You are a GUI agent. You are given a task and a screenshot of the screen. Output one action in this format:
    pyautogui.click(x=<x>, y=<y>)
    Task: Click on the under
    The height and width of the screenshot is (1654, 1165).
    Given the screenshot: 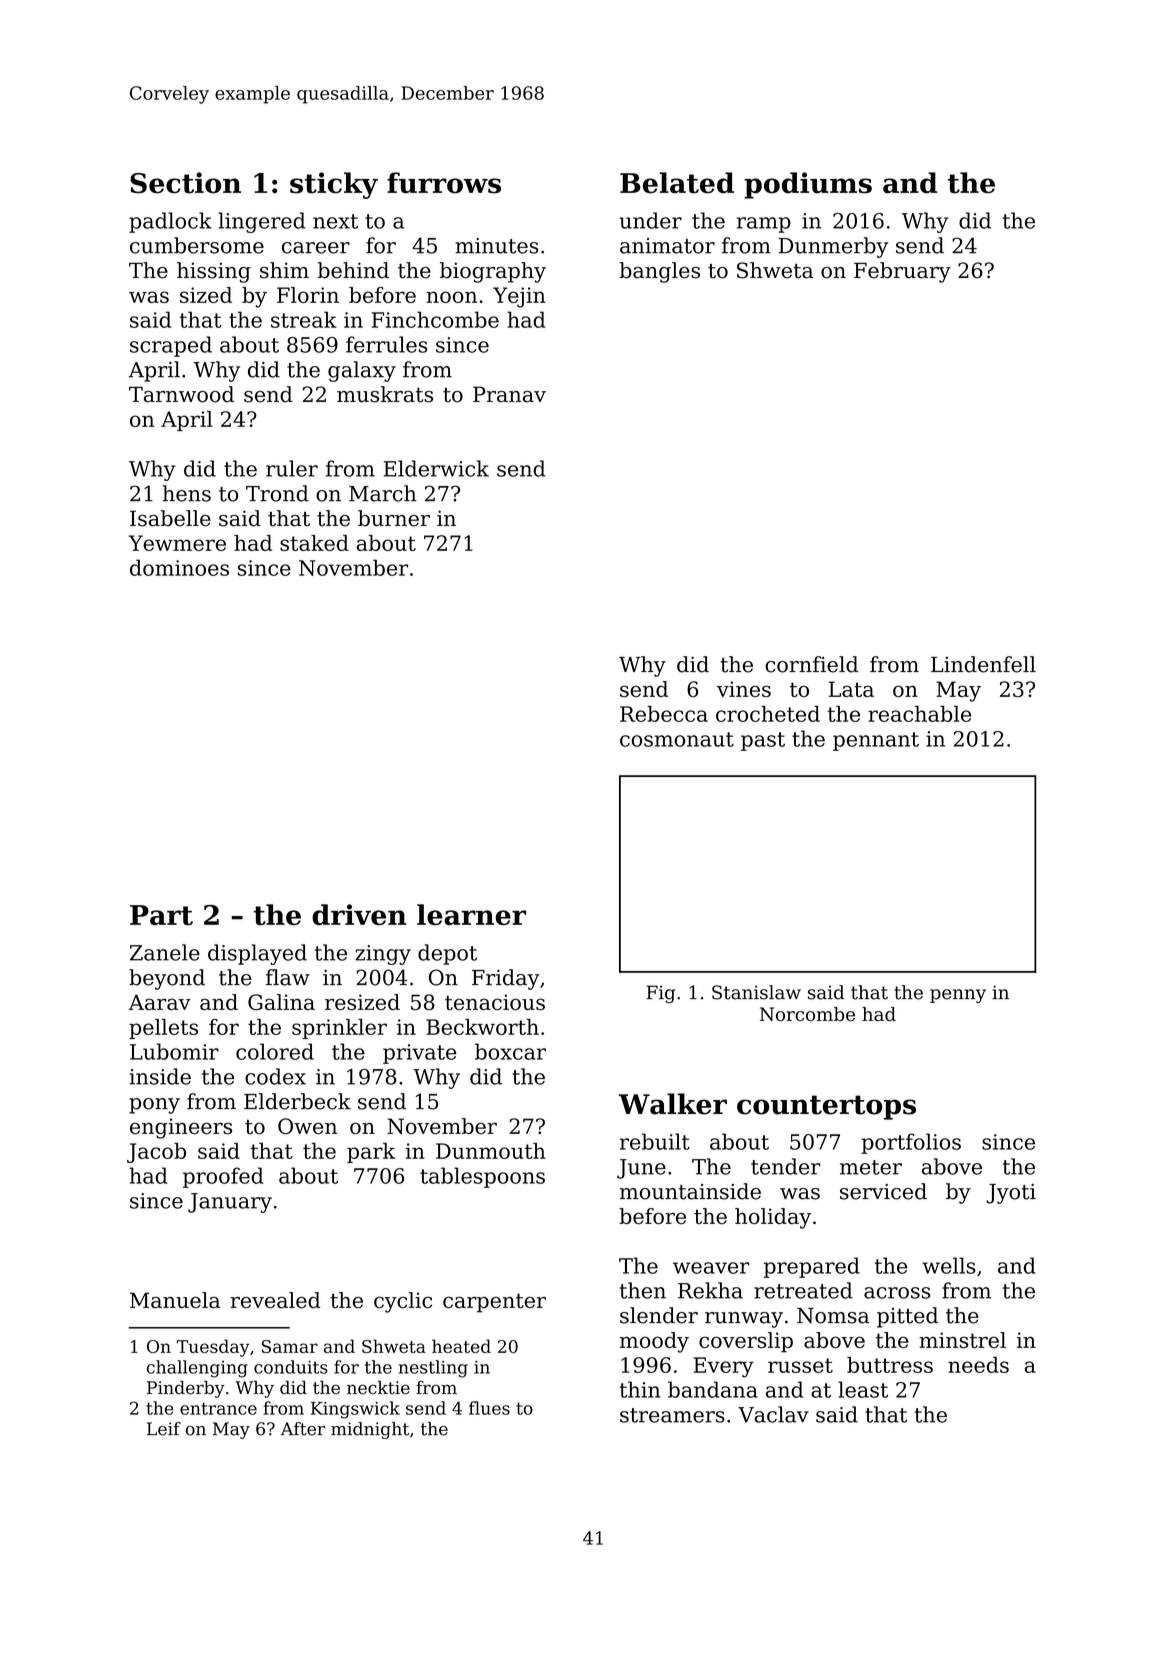 What is the action you would take?
    pyautogui.click(x=650, y=220)
